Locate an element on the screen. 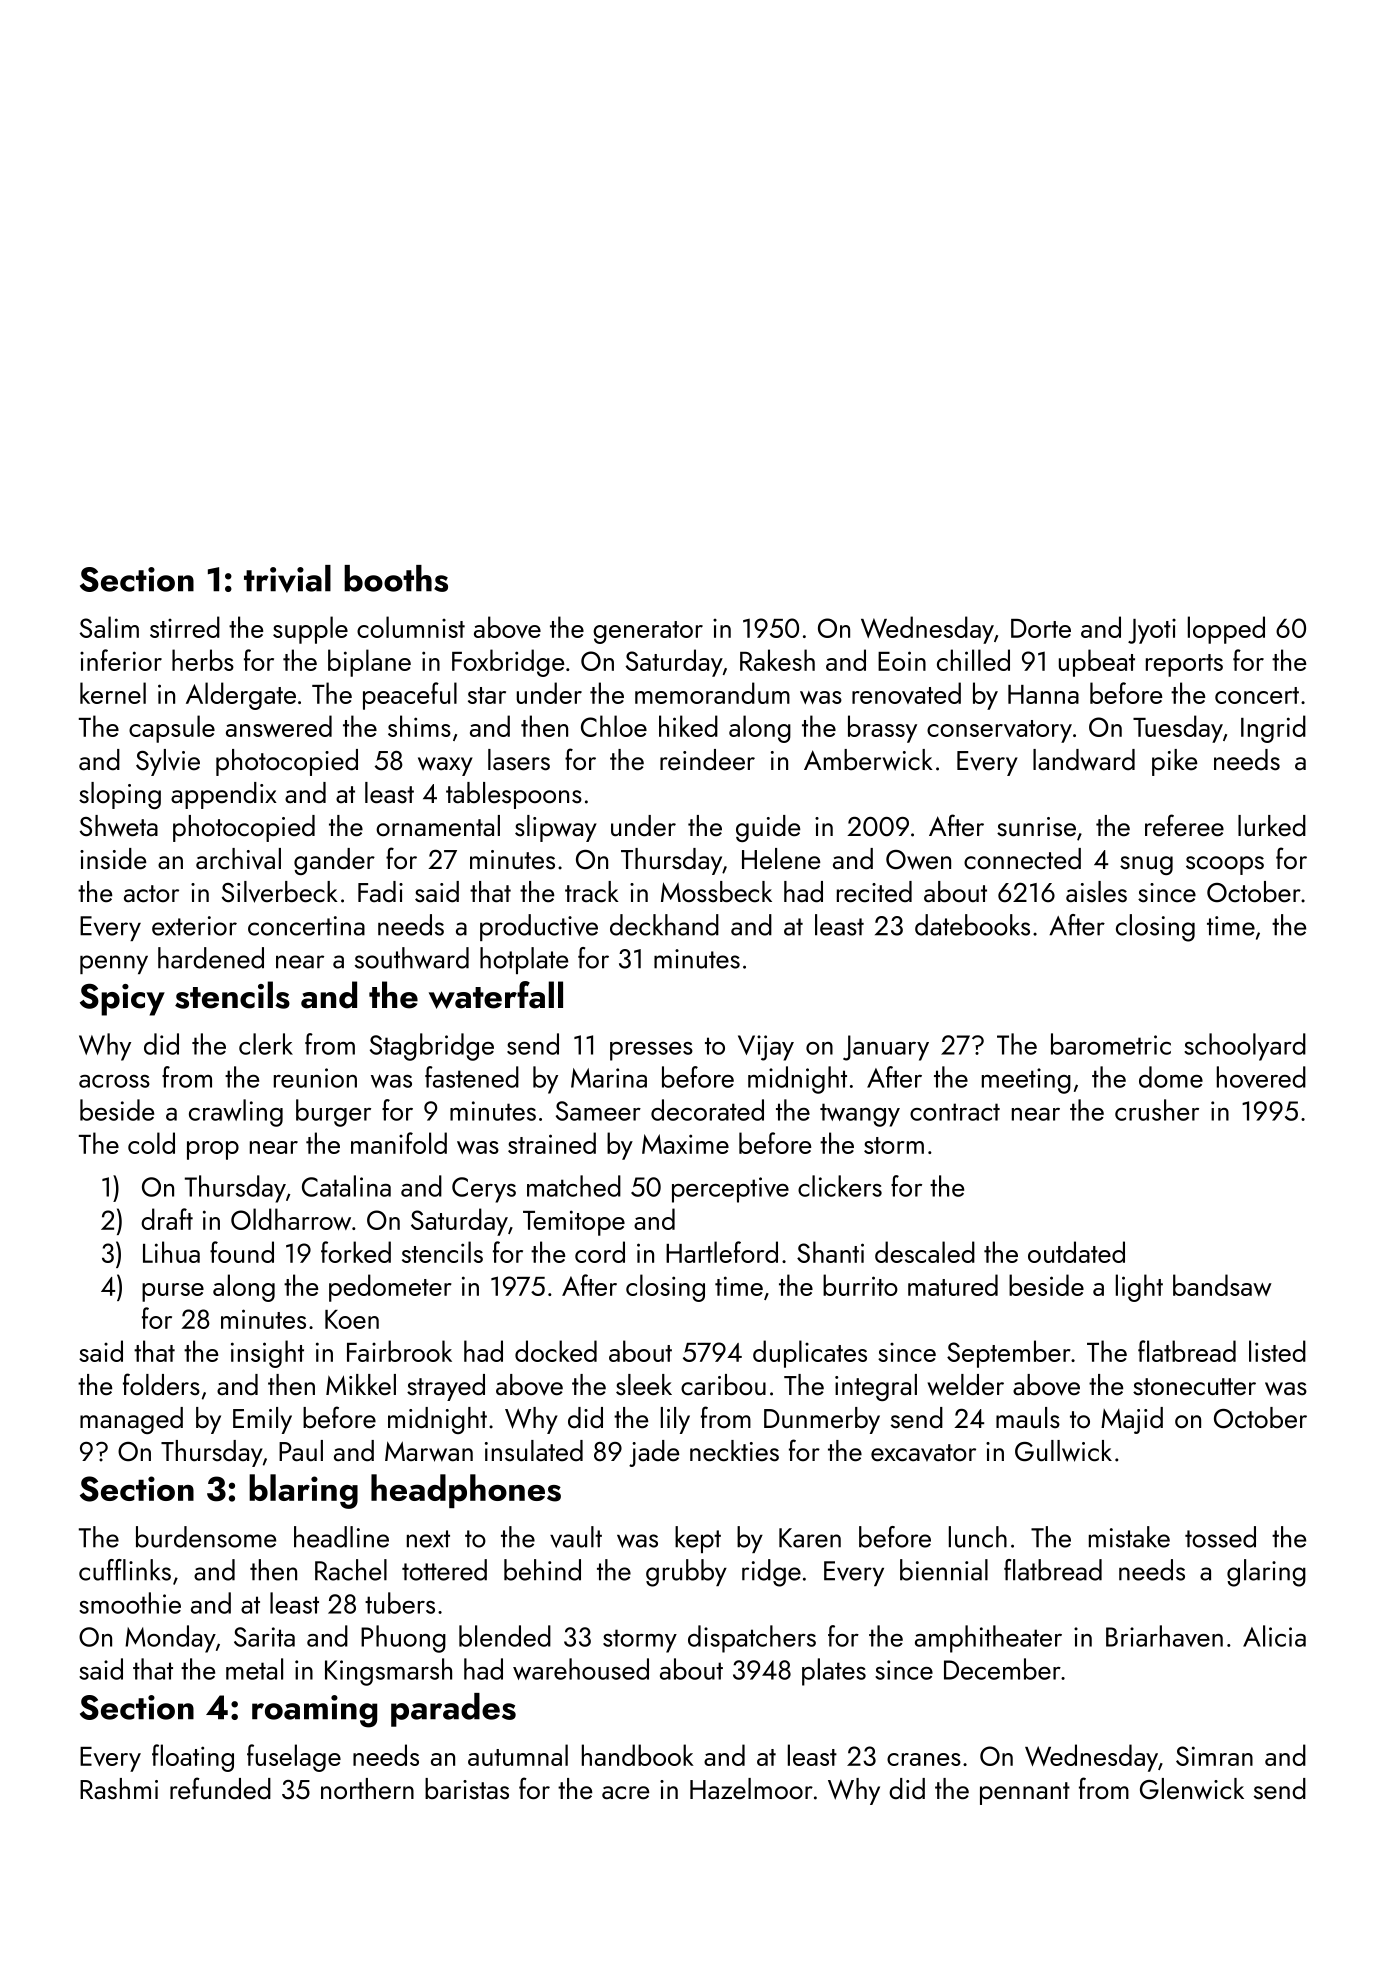 The height and width of the screenshot is (1969, 1386). Rashmi is located at coordinates (119, 1789).
